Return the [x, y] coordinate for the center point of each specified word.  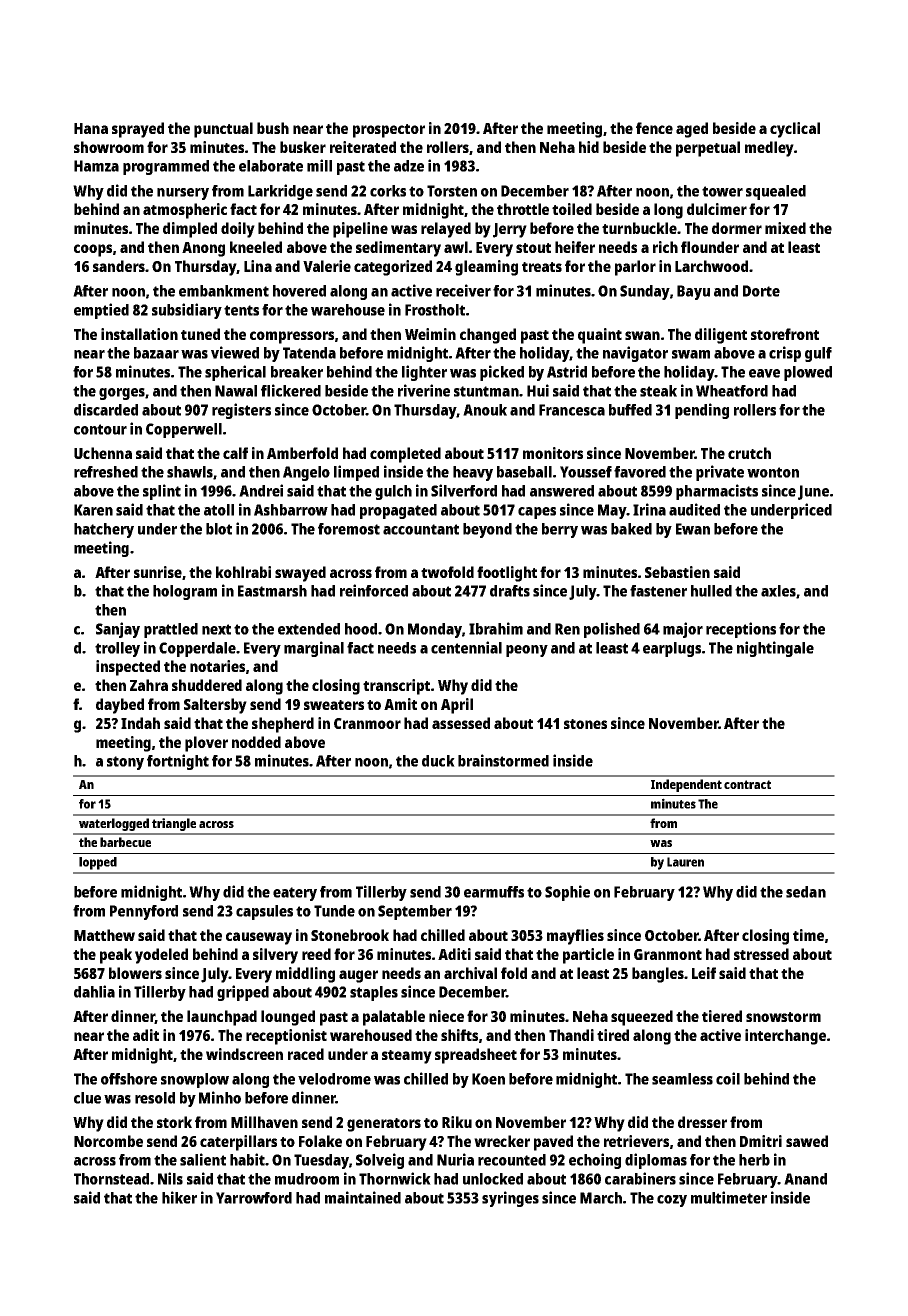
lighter [424, 373]
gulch [393, 492]
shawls [190, 472]
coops [93, 250]
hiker [179, 1197]
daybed [120, 706]
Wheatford [732, 391]
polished [612, 630]
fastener [658, 591]
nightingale [775, 649]
